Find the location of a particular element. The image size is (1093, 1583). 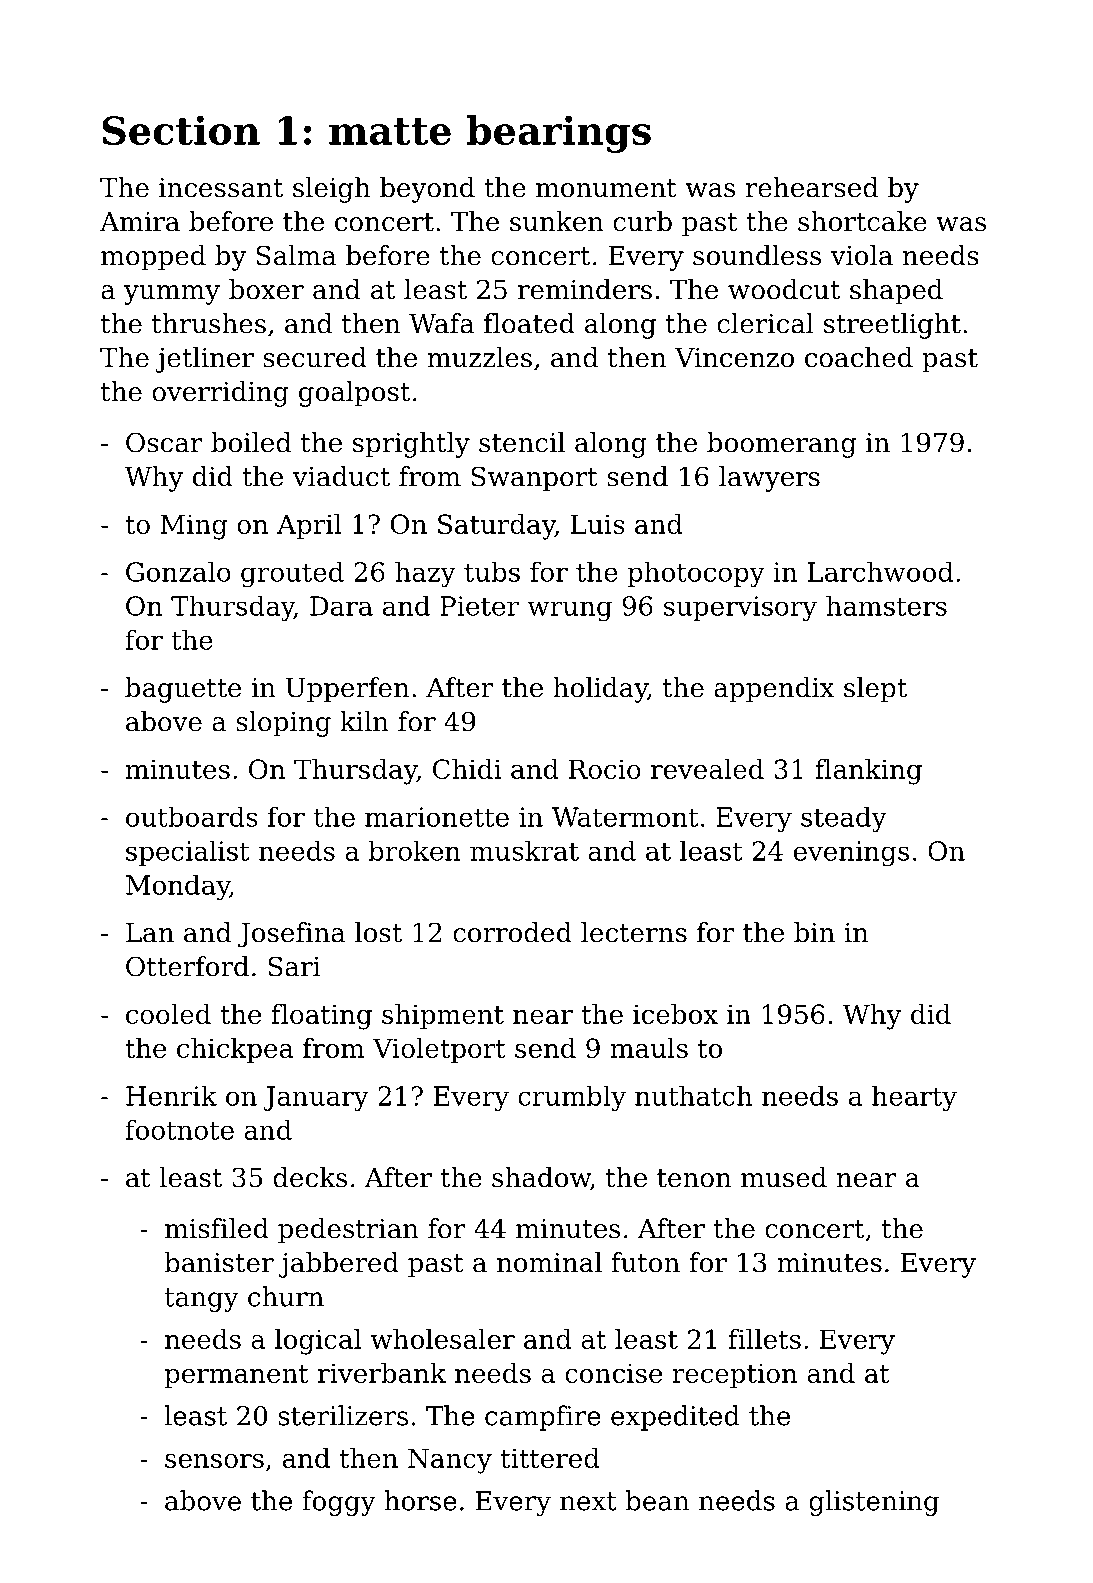

lawyers is located at coordinates (769, 479).
